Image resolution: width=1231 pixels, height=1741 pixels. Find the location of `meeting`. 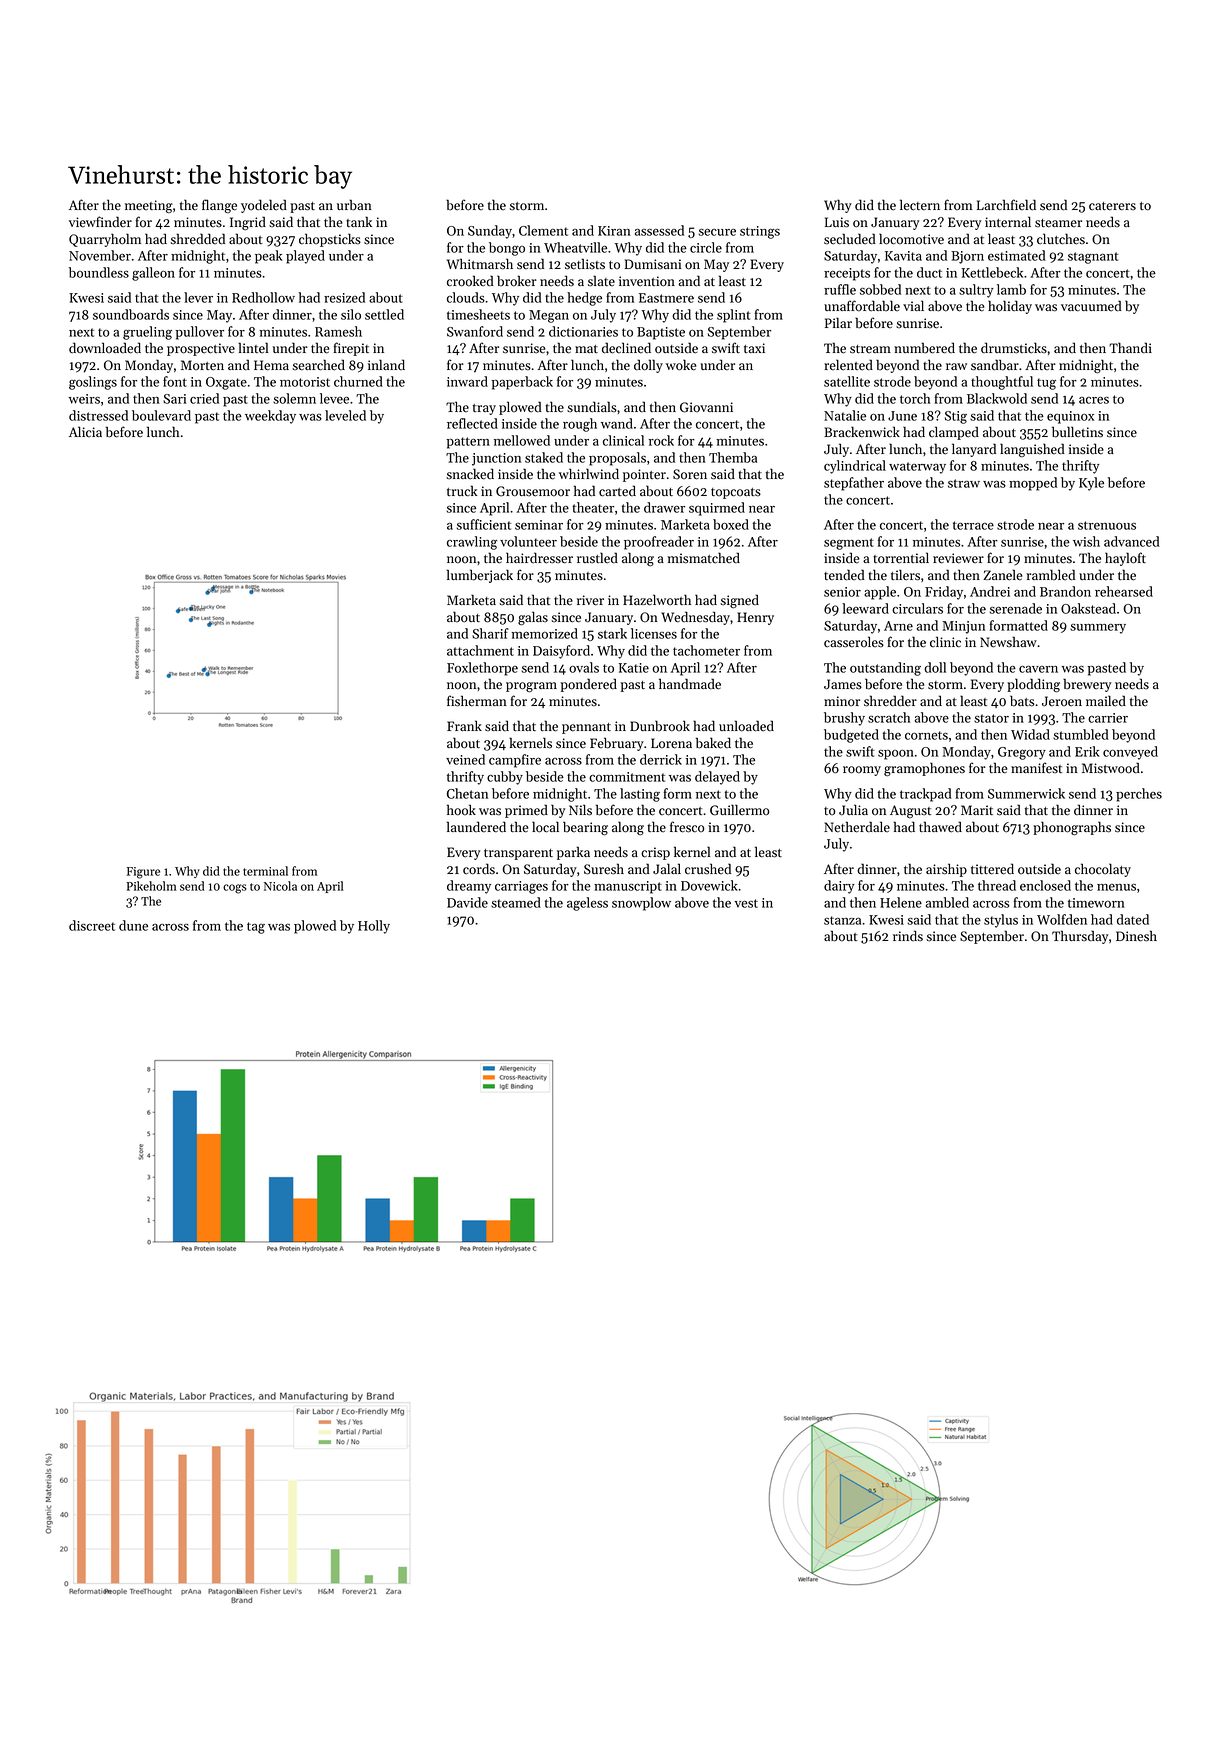

meeting is located at coordinates (149, 206).
